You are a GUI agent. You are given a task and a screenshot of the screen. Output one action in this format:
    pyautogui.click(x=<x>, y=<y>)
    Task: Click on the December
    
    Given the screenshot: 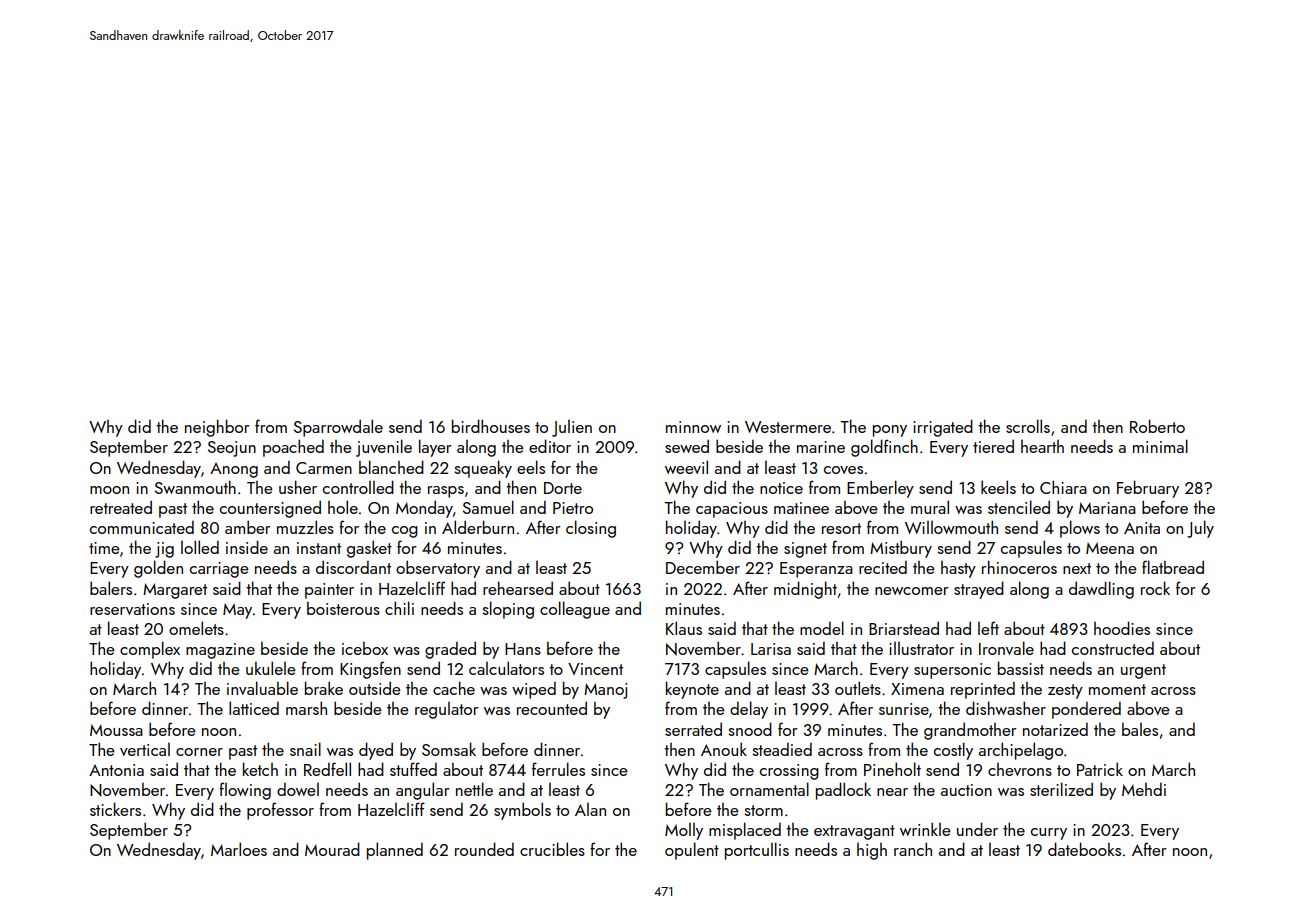 What is the action you would take?
    pyautogui.click(x=703, y=567)
